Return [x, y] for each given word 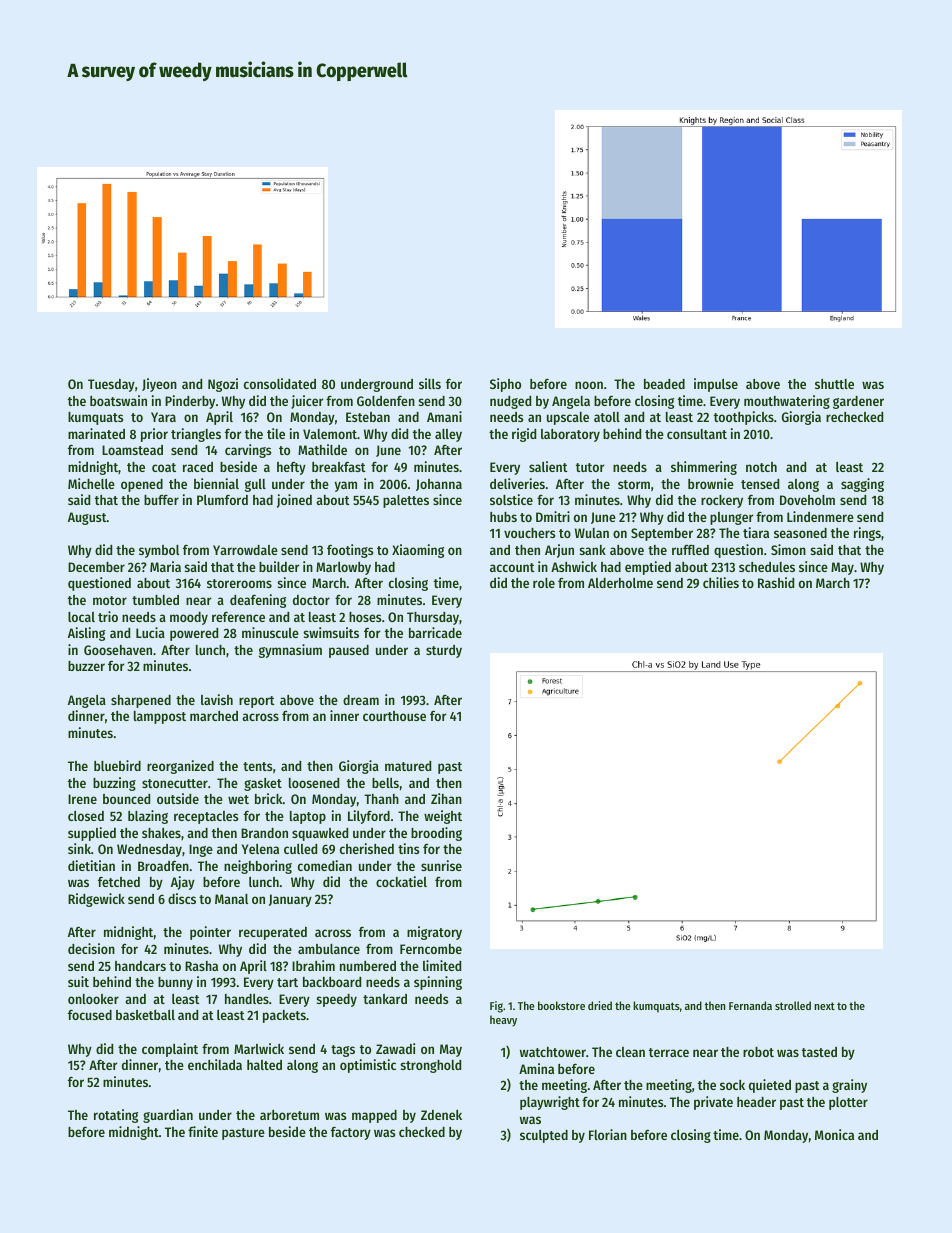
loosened [314, 783]
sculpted [544, 1136]
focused [90, 1015]
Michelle [91, 483]
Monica [834, 1134]
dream [361, 700]
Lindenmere [820, 516]
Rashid [776, 582]
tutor [590, 467]
